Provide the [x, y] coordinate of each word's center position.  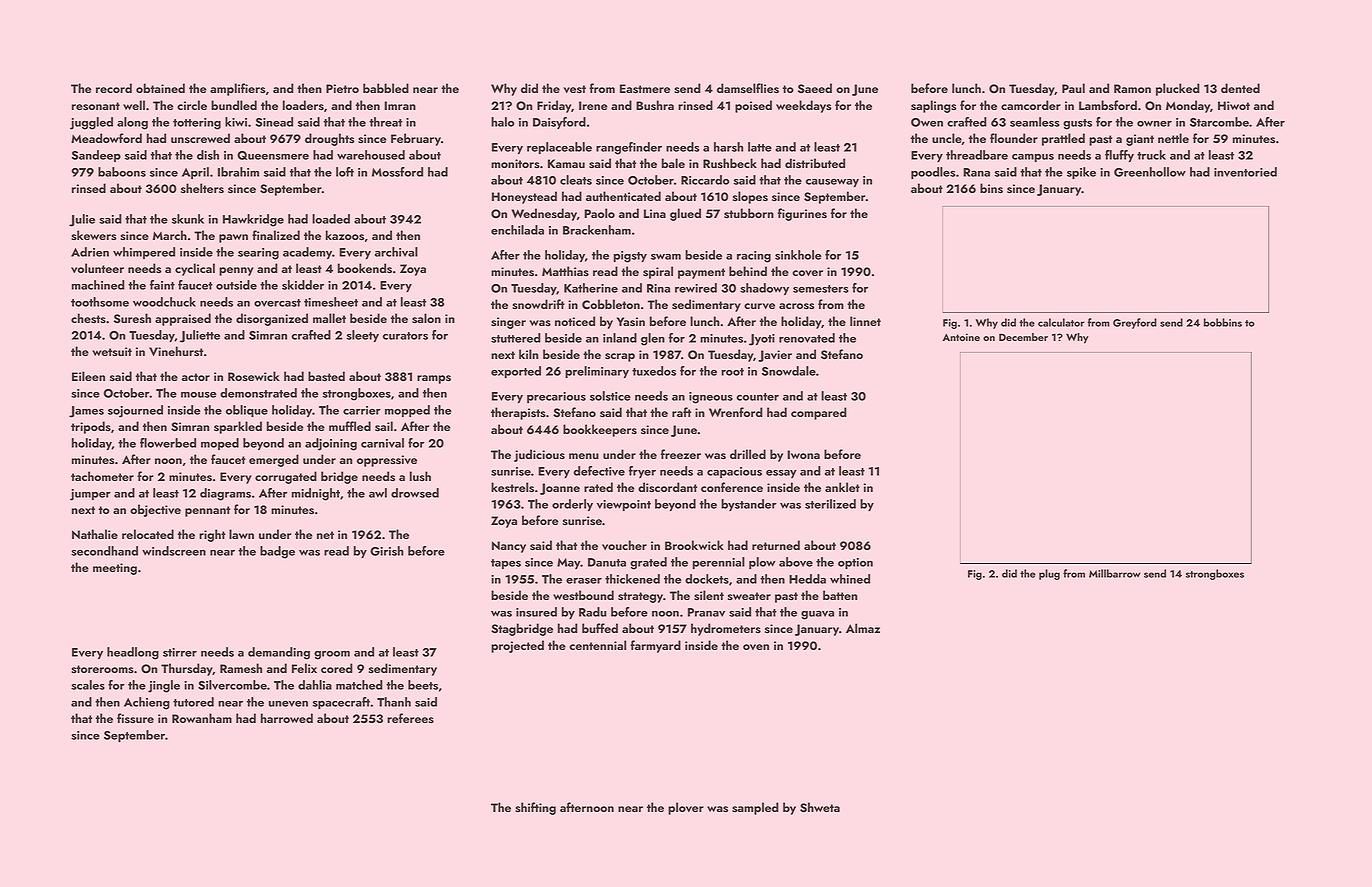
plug [1049, 574]
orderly [572, 505]
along [132, 123]
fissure [135, 718]
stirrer [180, 652]
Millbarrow [1115, 573]
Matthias [565, 271]
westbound [583, 595]
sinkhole [798, 255]
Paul [1073, 88]
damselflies [748, 88]
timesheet [331, 302]
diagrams [225, 494]
